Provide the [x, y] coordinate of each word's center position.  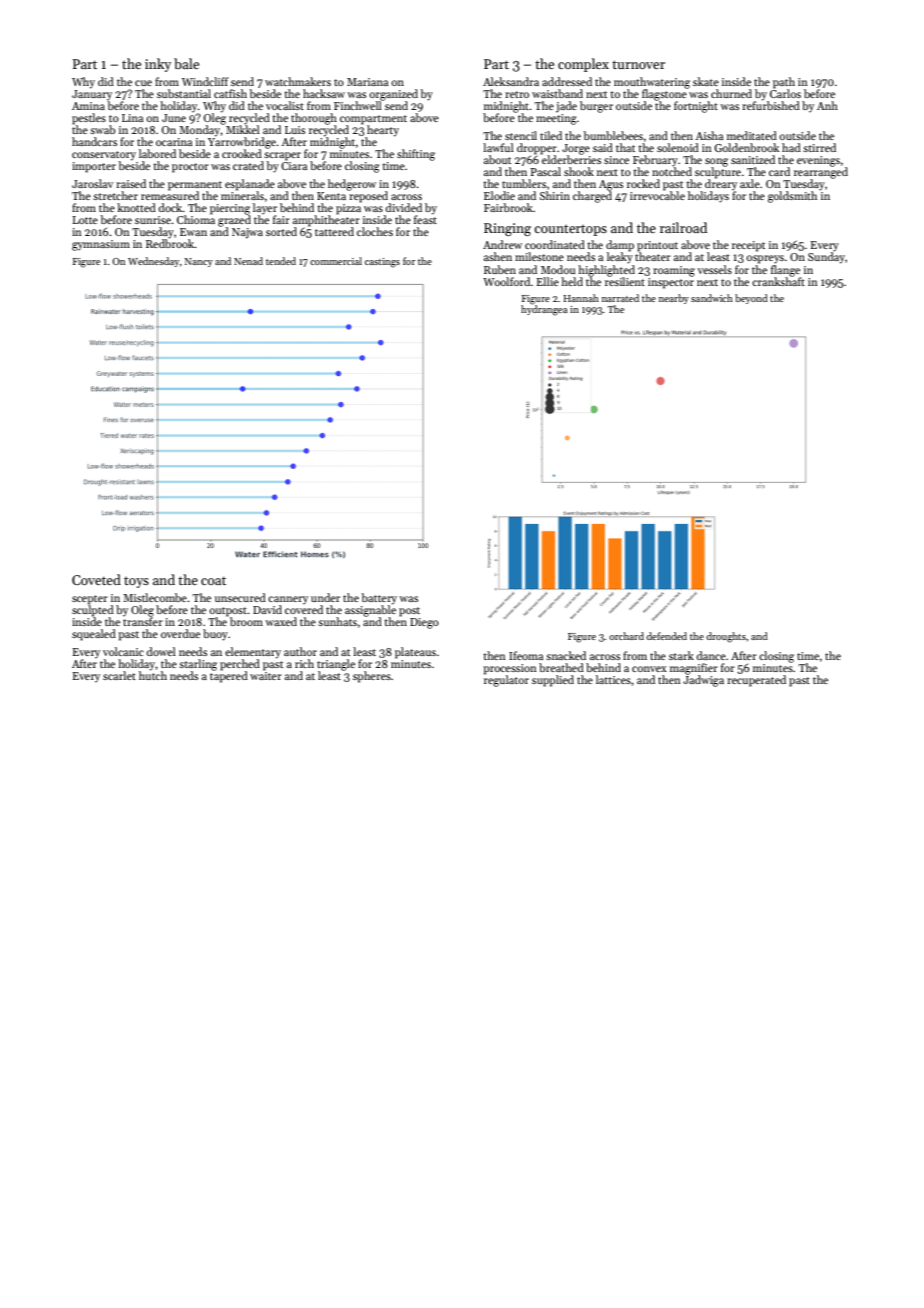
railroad [683, 227]
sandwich [712, 298]
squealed [94, 635]
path [784, 83]
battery [379, 599]
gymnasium [101, 245]
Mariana [367, 82]
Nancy [199, 262]
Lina [132, 118]
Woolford [506, 281]
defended [666, 636]
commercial [336, 261]
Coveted [96, 579]
